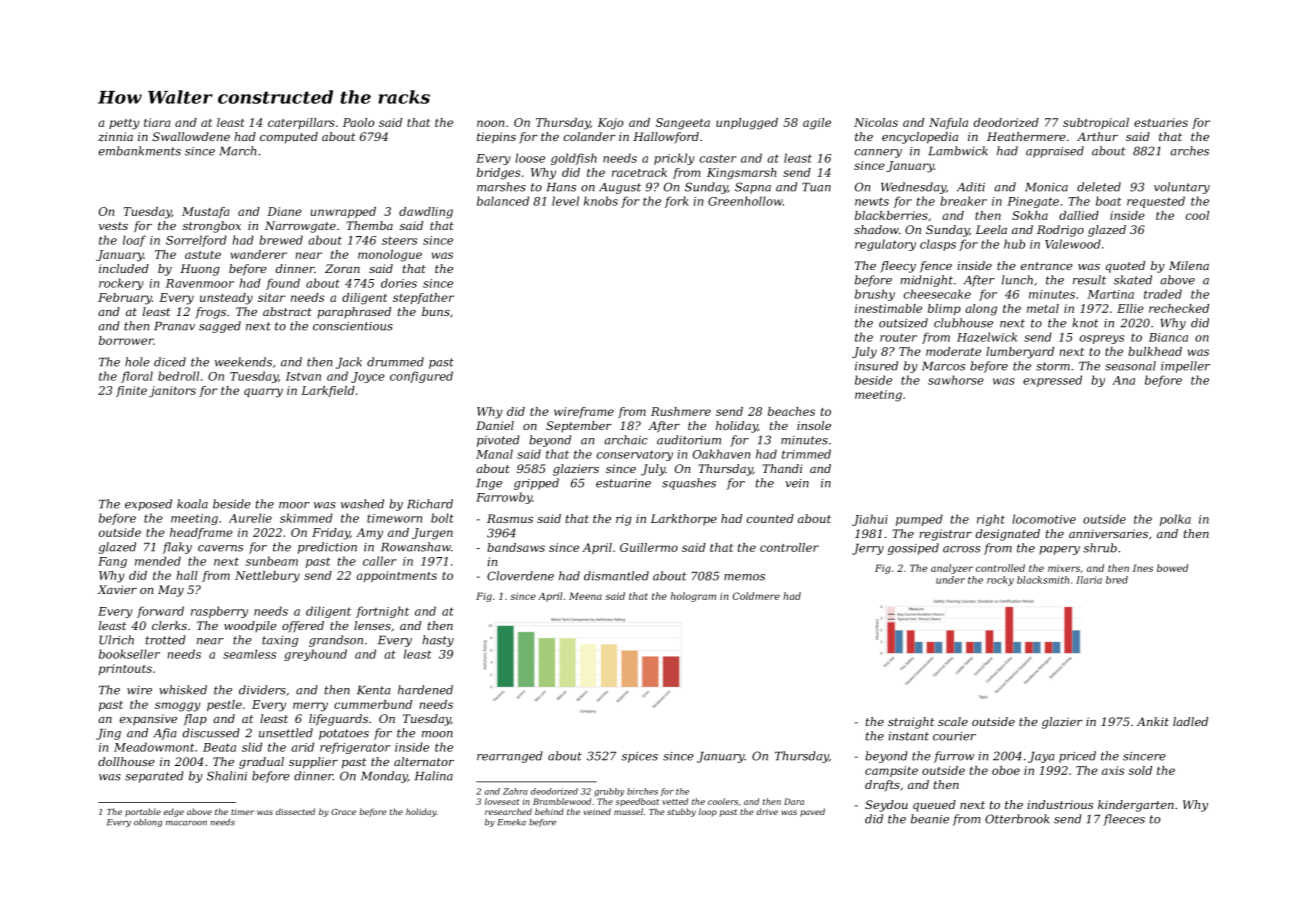 Image resolution: width=1308 pixels, height=924 pixels. What do you see at coordinates (953, 721) in the screenshot?
I see `scale` at bounding box center [953, 721].
